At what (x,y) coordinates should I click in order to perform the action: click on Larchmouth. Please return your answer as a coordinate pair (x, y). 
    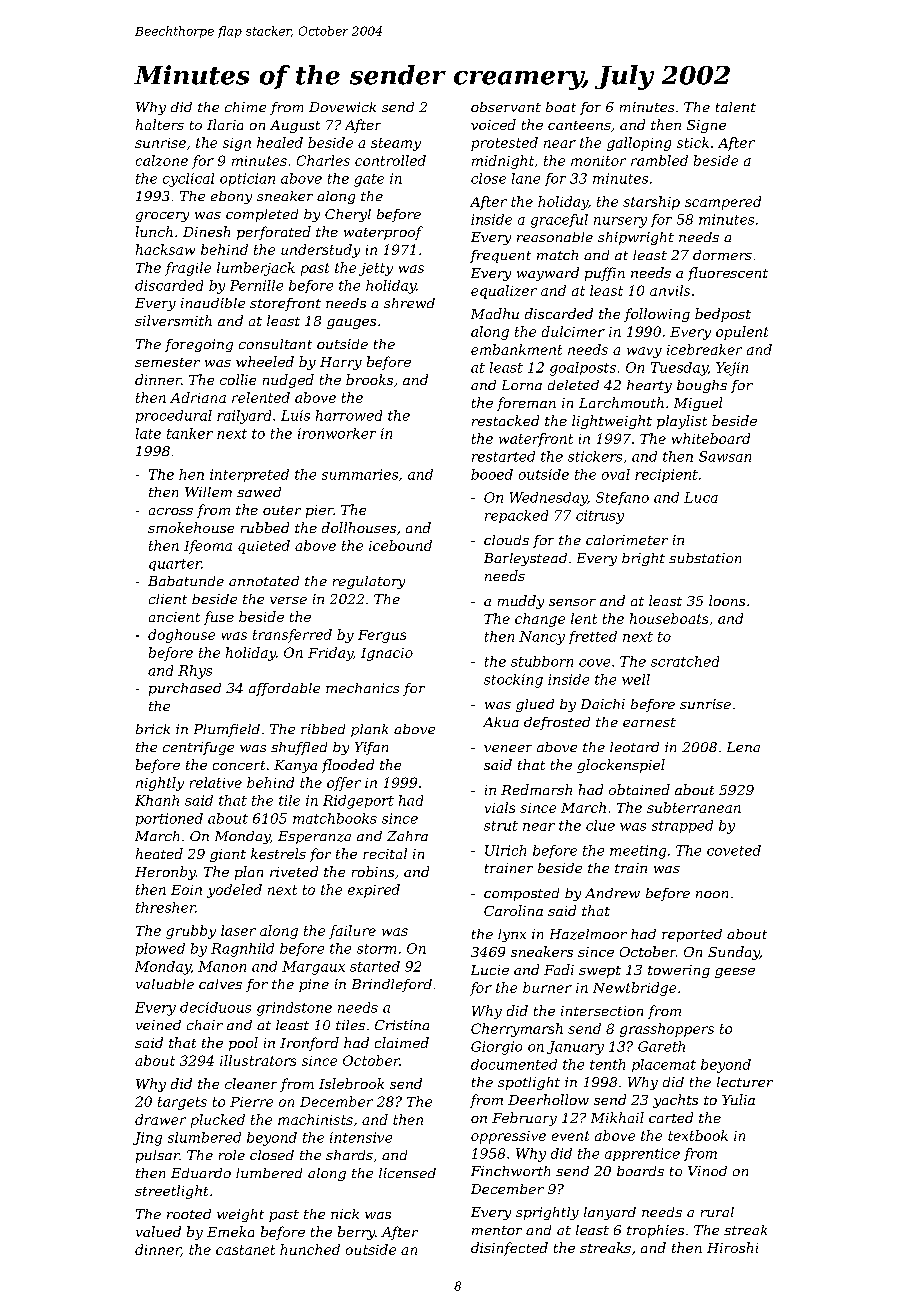
    Looking at the image, I should click on (621, 402).
